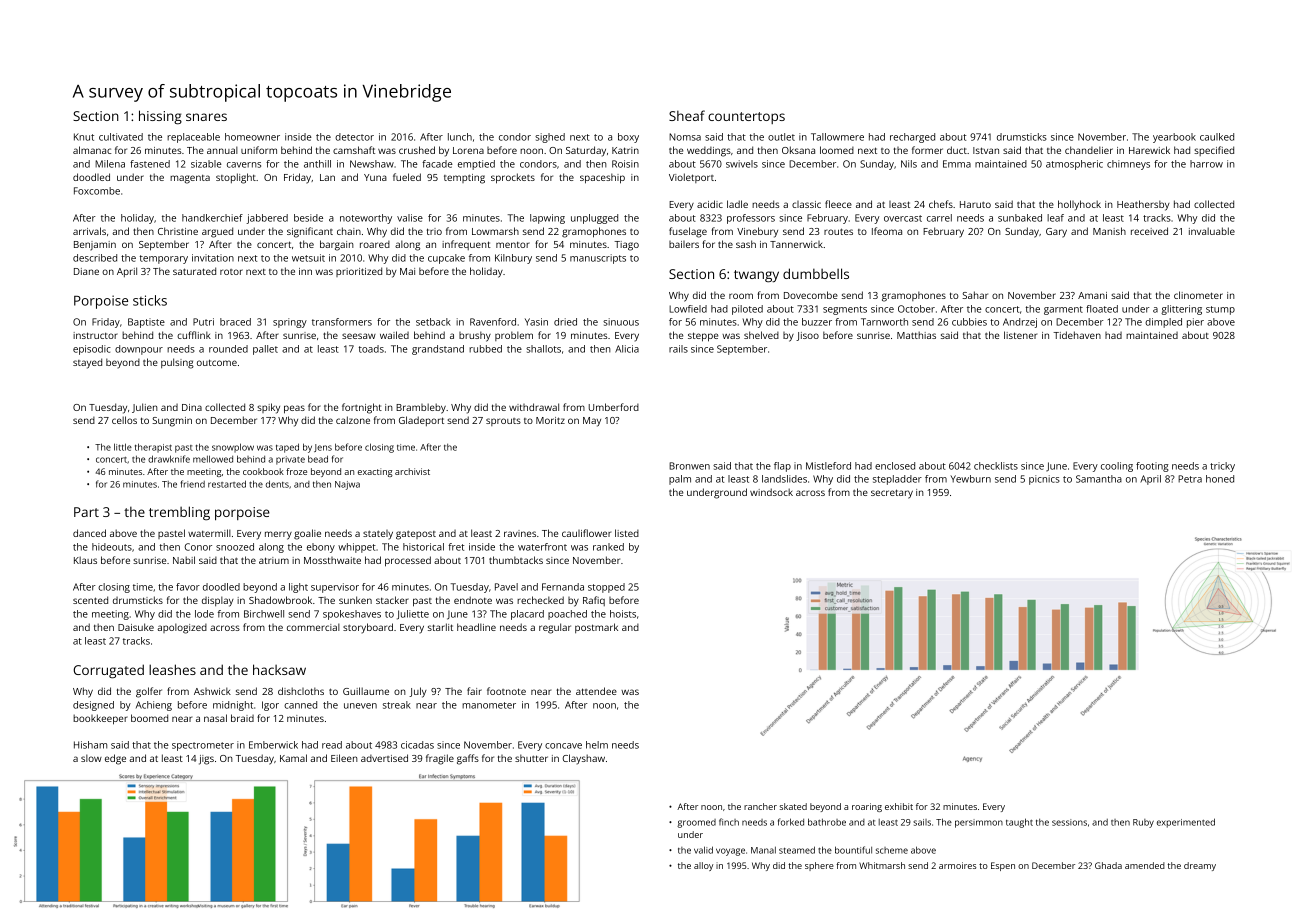 Image resolution: width=1308 pixels, height=924 pixels. I want to click on hissing, so click(160, 117).
